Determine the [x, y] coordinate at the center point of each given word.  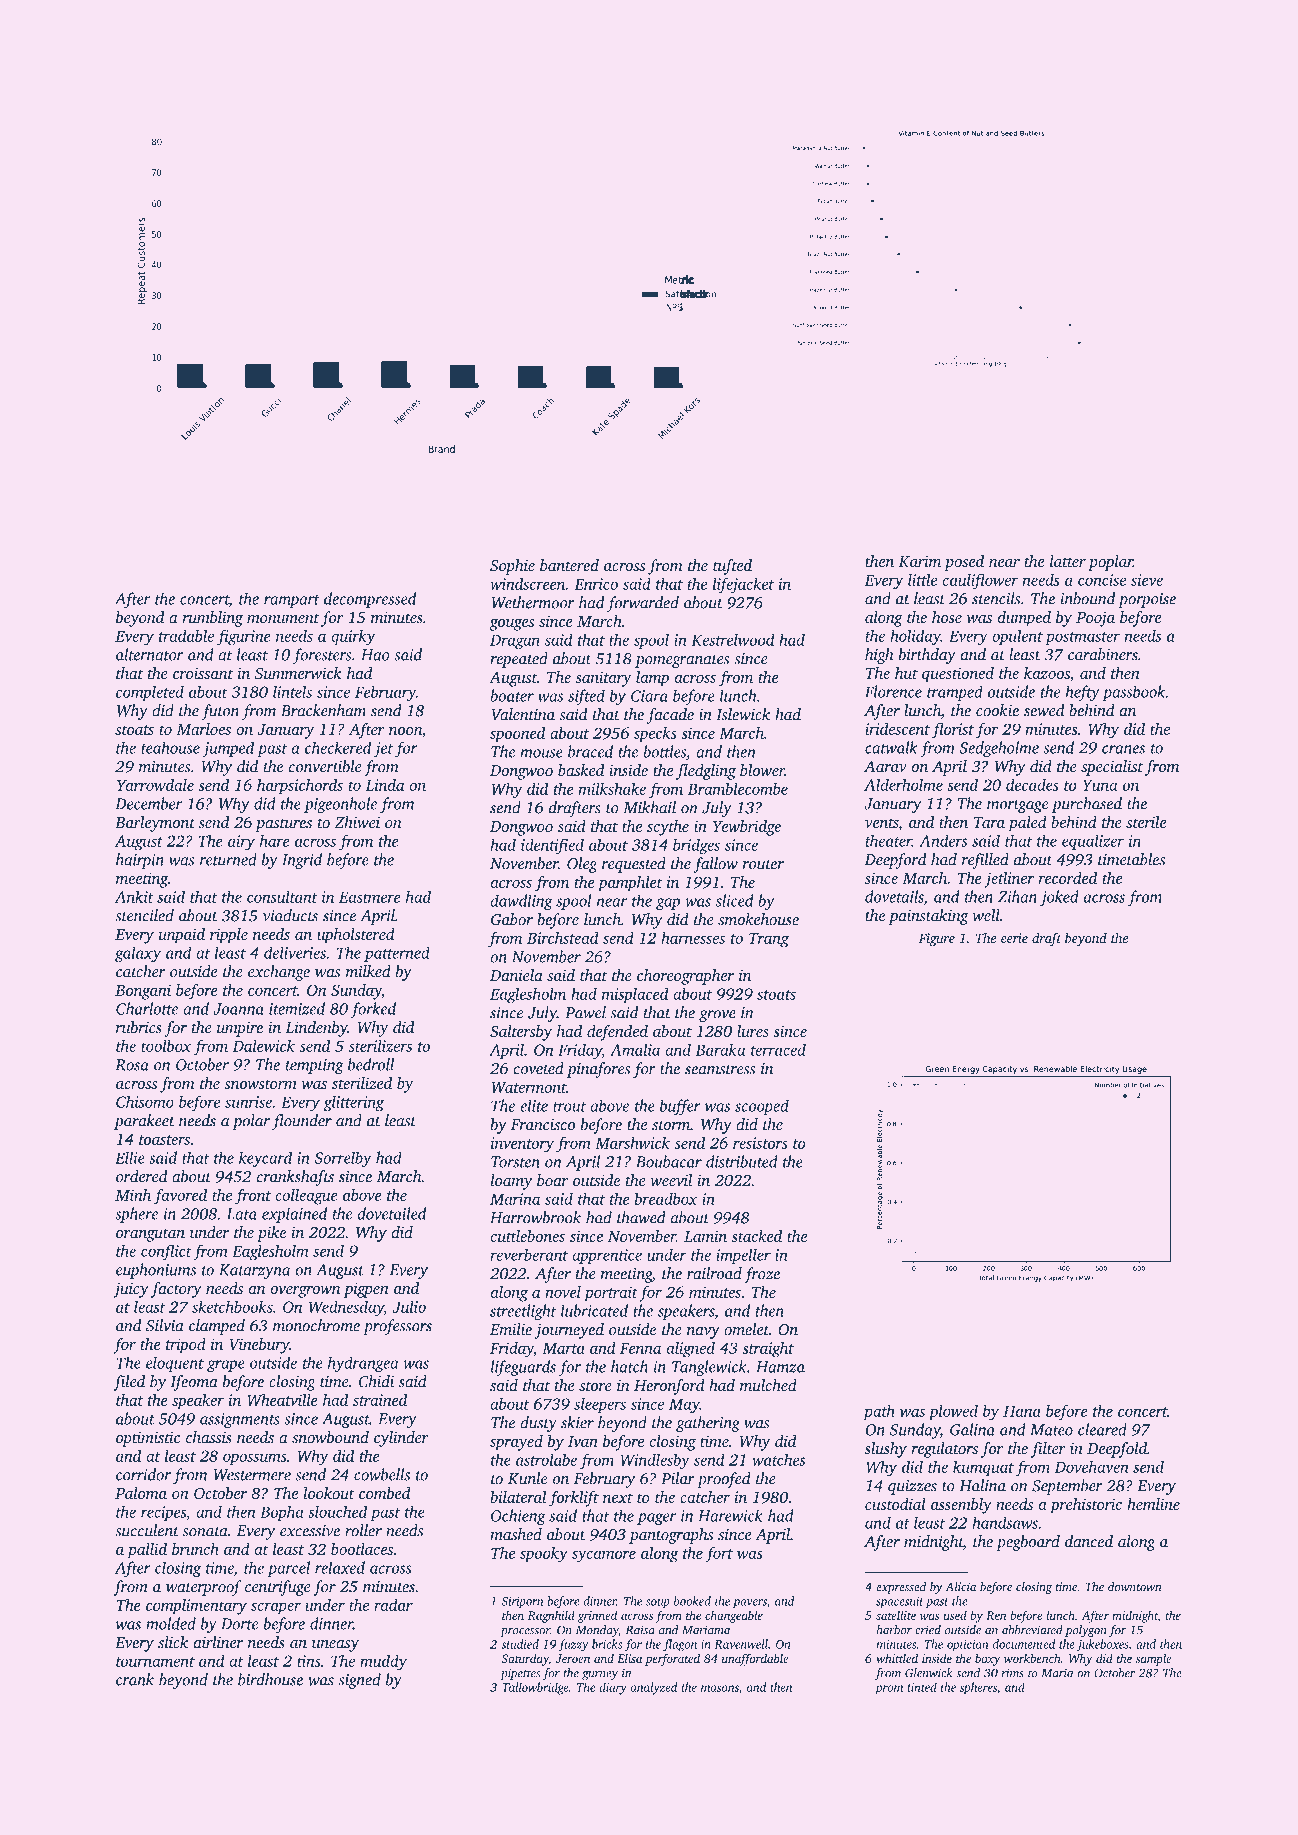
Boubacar [669, 1161]
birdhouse [270, 1679]
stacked [757, 1236]
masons [720, 1688]
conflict [166, 1252]
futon [220, 712]
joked [1059, 898]
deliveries [295, 952]
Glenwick [929, 1673]
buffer [680, 1107]
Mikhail [650, 807]
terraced [778, 1049]
